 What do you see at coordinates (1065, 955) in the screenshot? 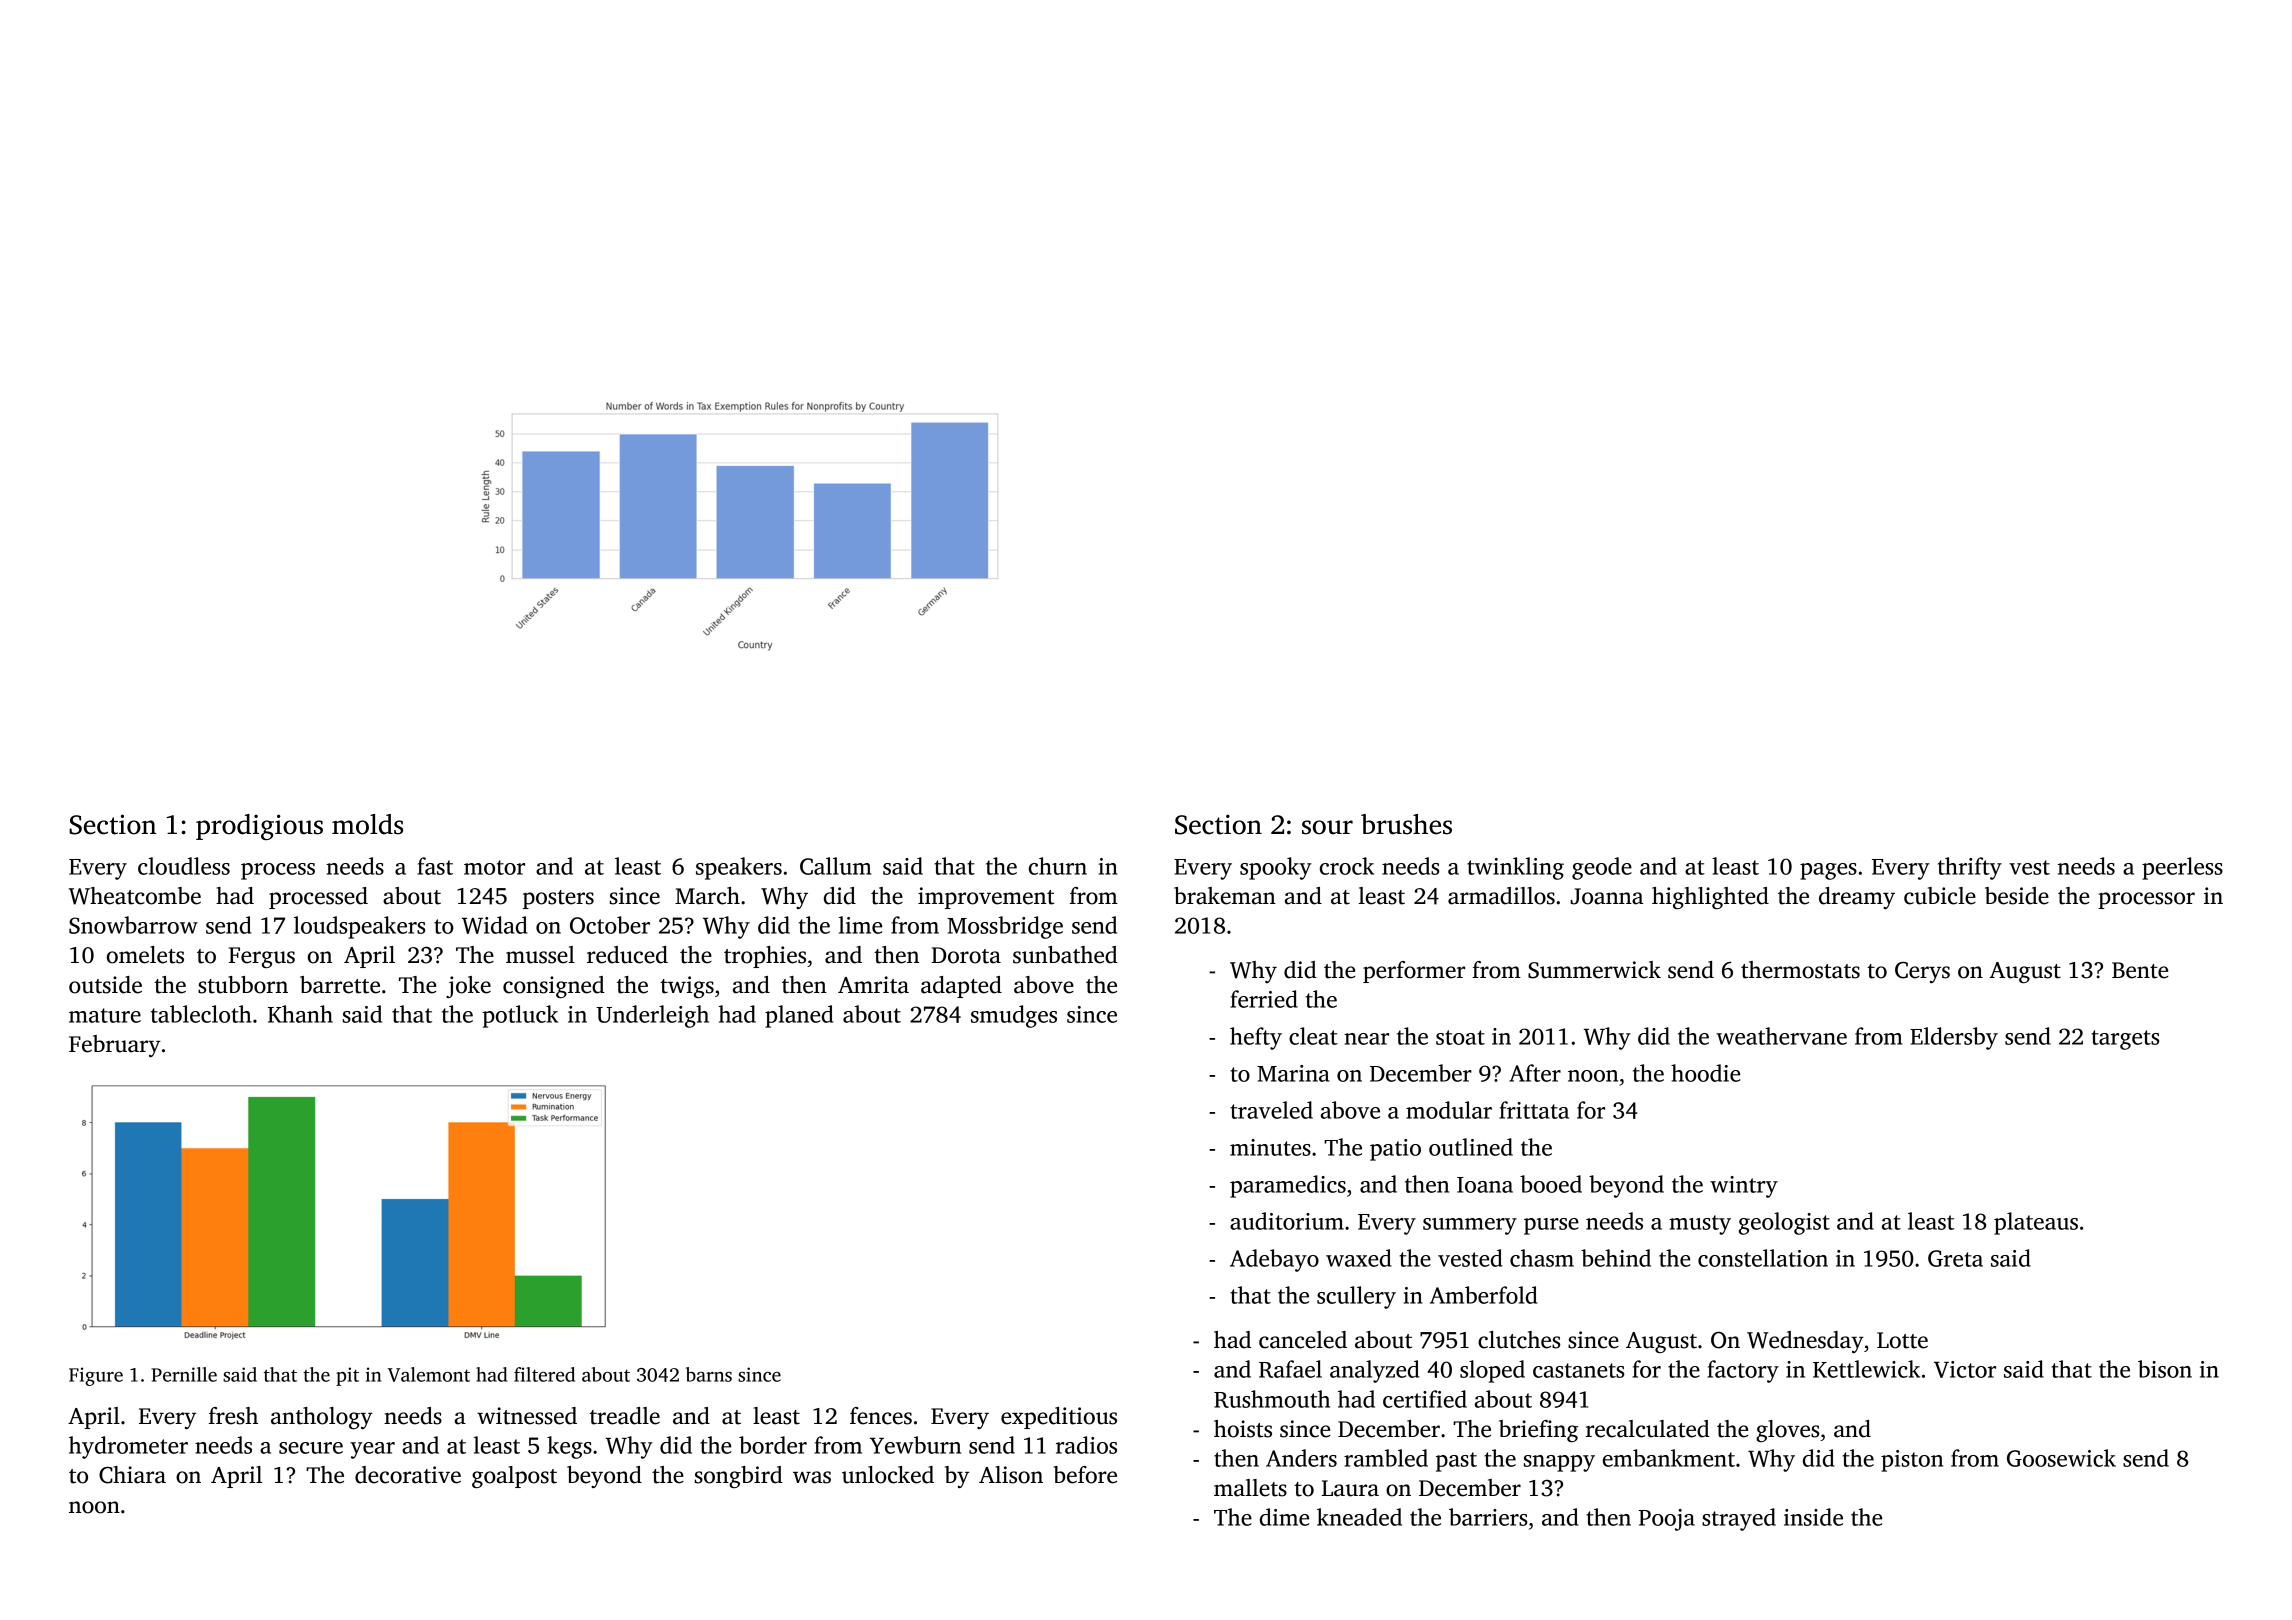
I see `sunbathed` at bounding box center [1065, 955].
